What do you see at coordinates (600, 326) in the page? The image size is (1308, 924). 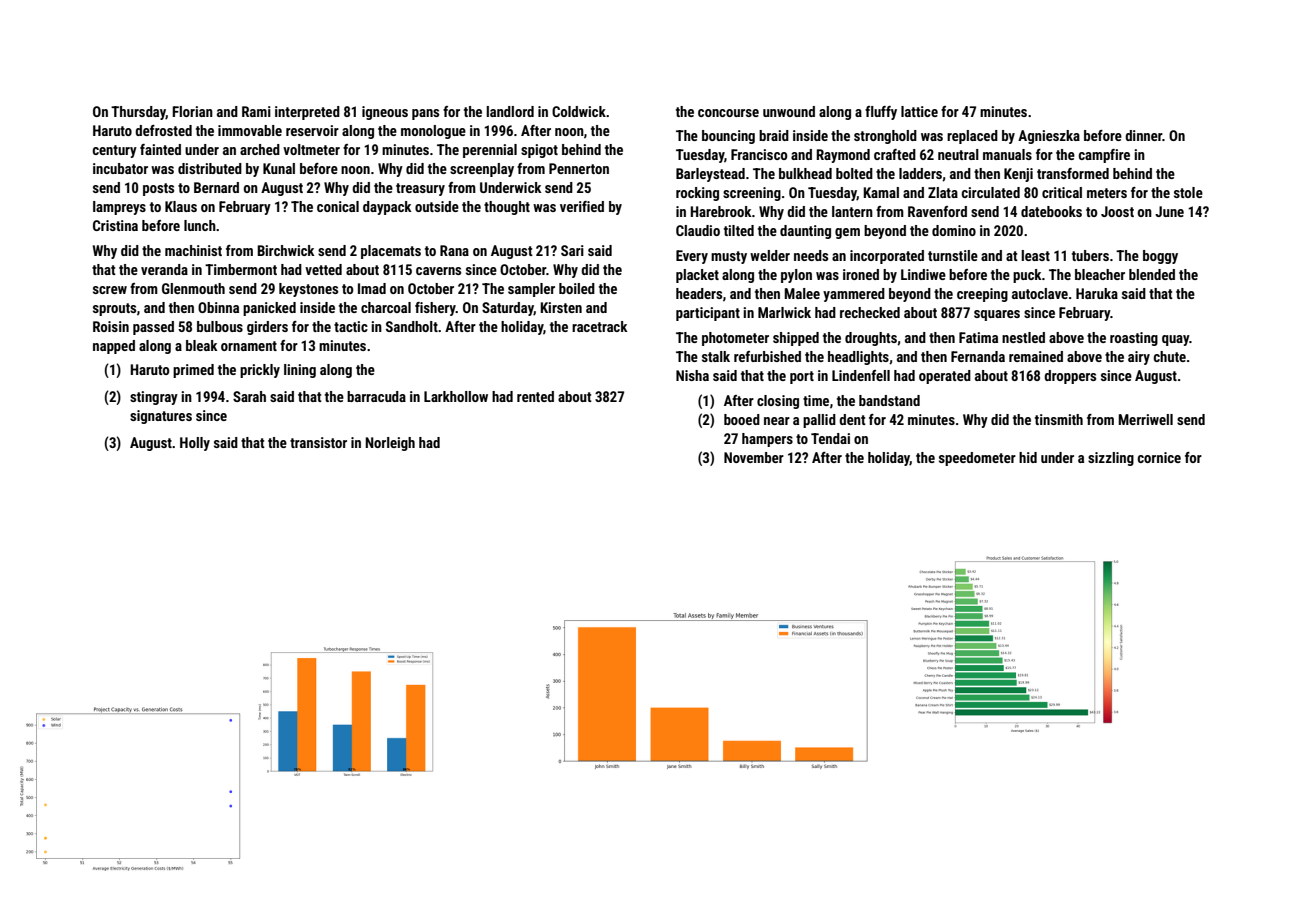 I see `racetrack` at bounding box center [600, 326].
